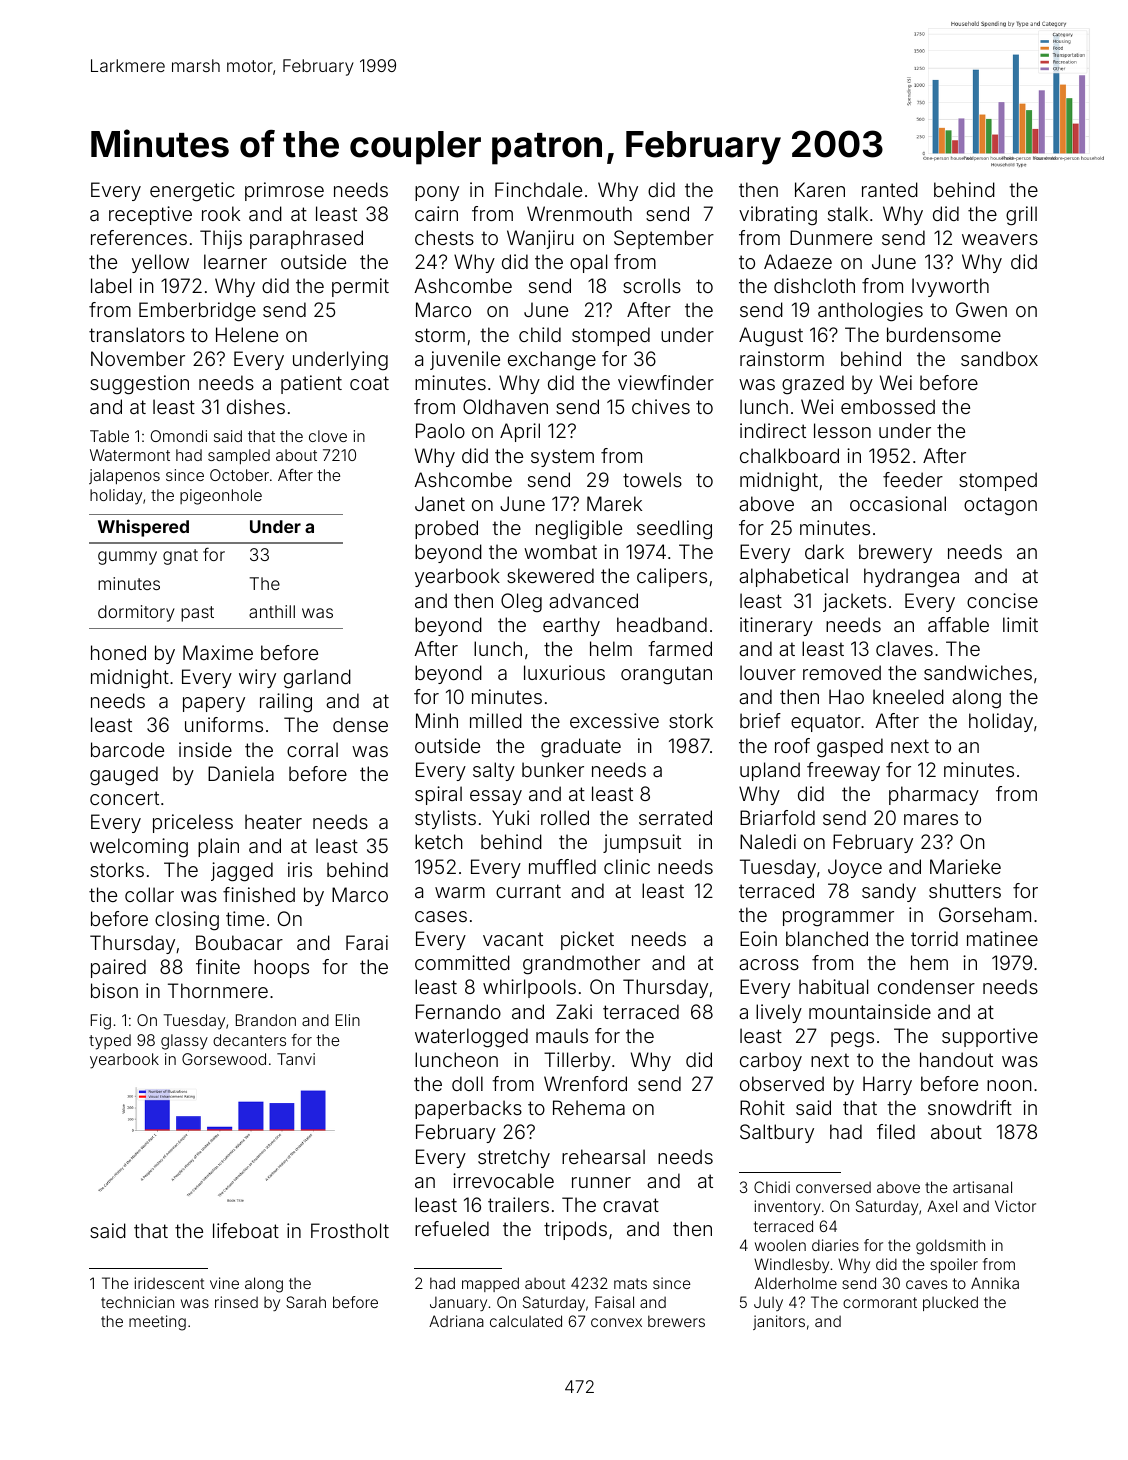 This image has height=1460, width=1128. I want to click on mauls, so click(562, 1035).
